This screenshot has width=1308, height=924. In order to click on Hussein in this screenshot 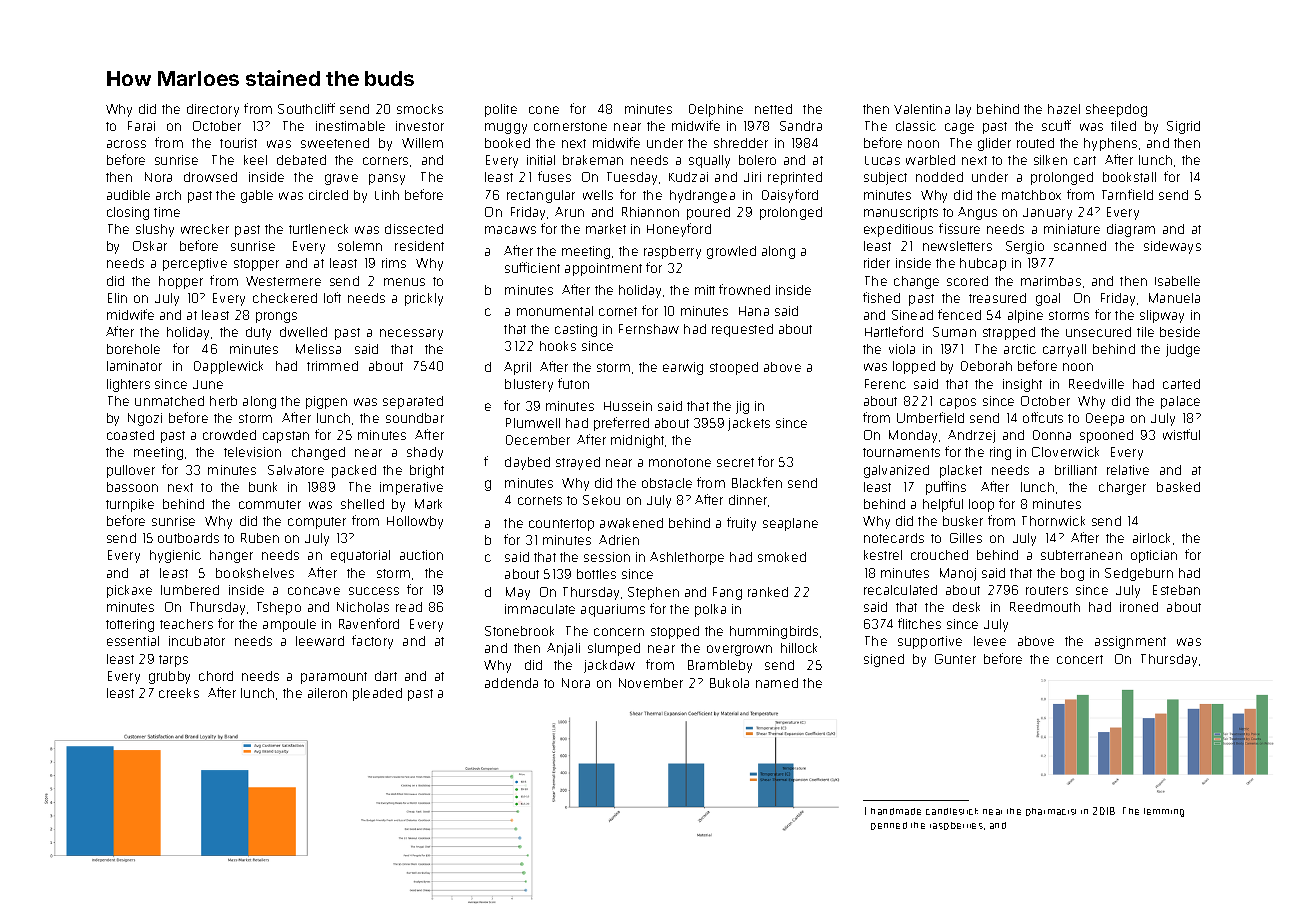, I will do `click(628, 406)`.
